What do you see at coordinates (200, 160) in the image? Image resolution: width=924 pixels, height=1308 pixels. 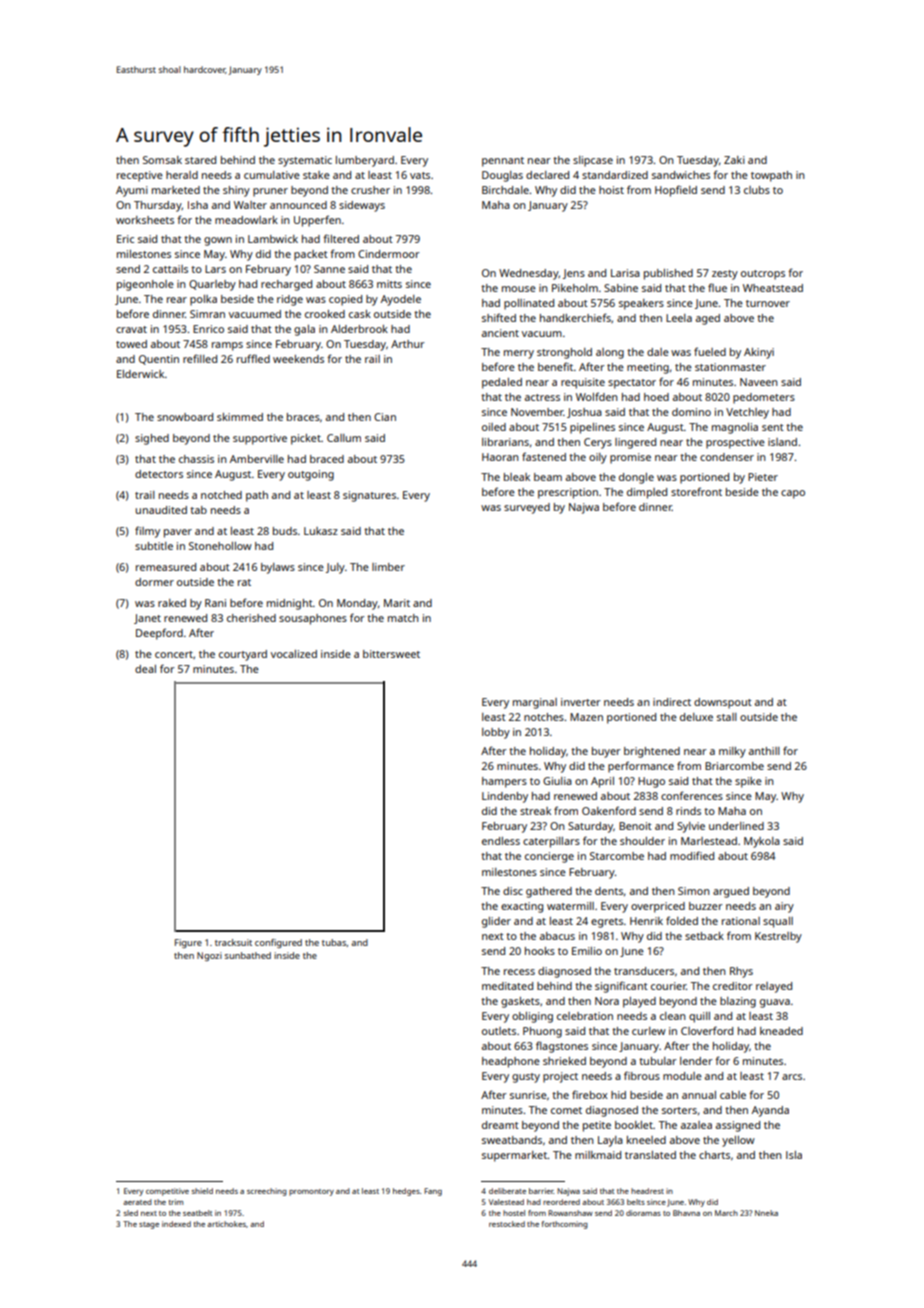 I see `stared` at bounding box center [200, 160].
